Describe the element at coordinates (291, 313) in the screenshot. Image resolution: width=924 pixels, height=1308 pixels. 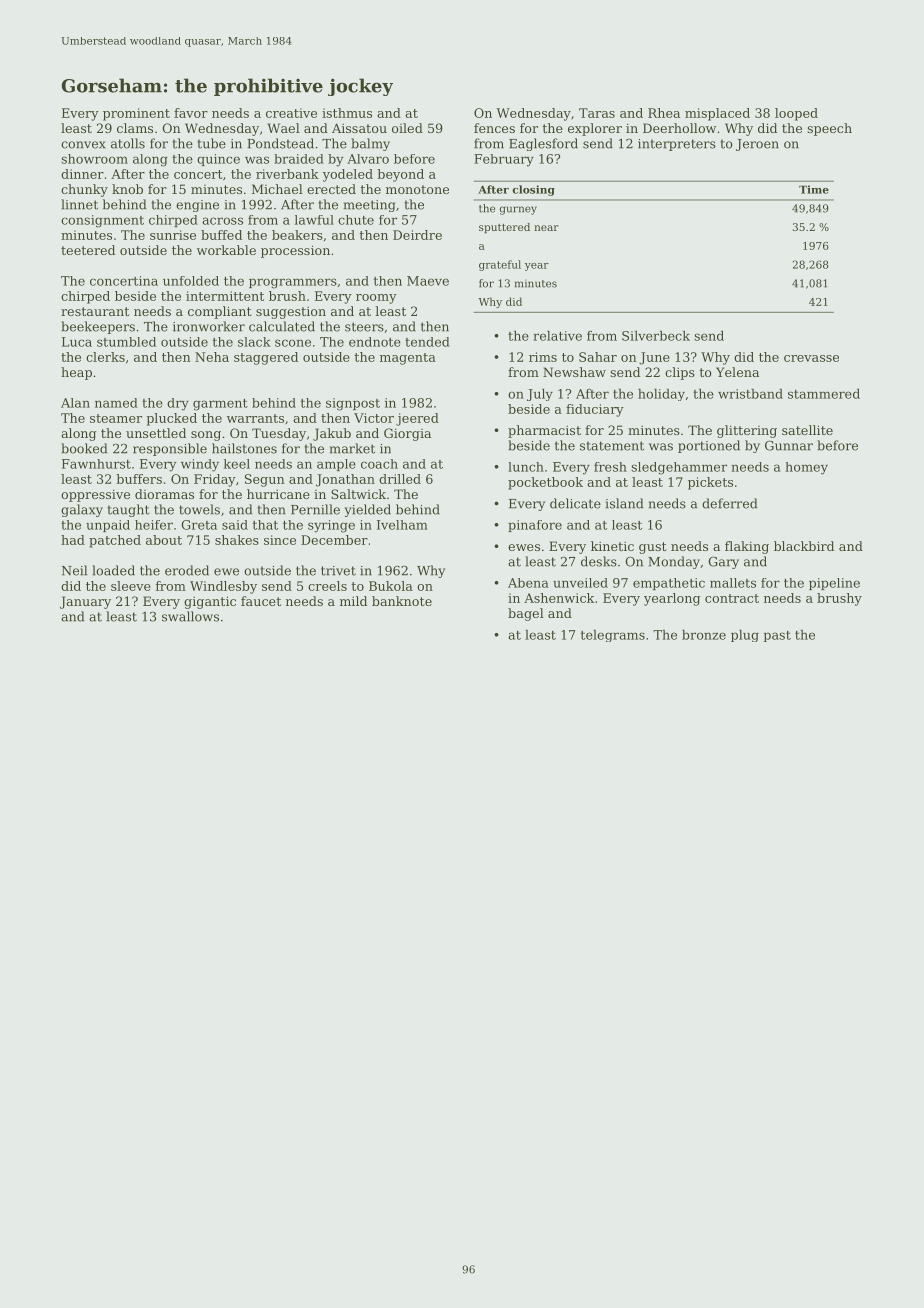
I see `suggestion` at that location.
